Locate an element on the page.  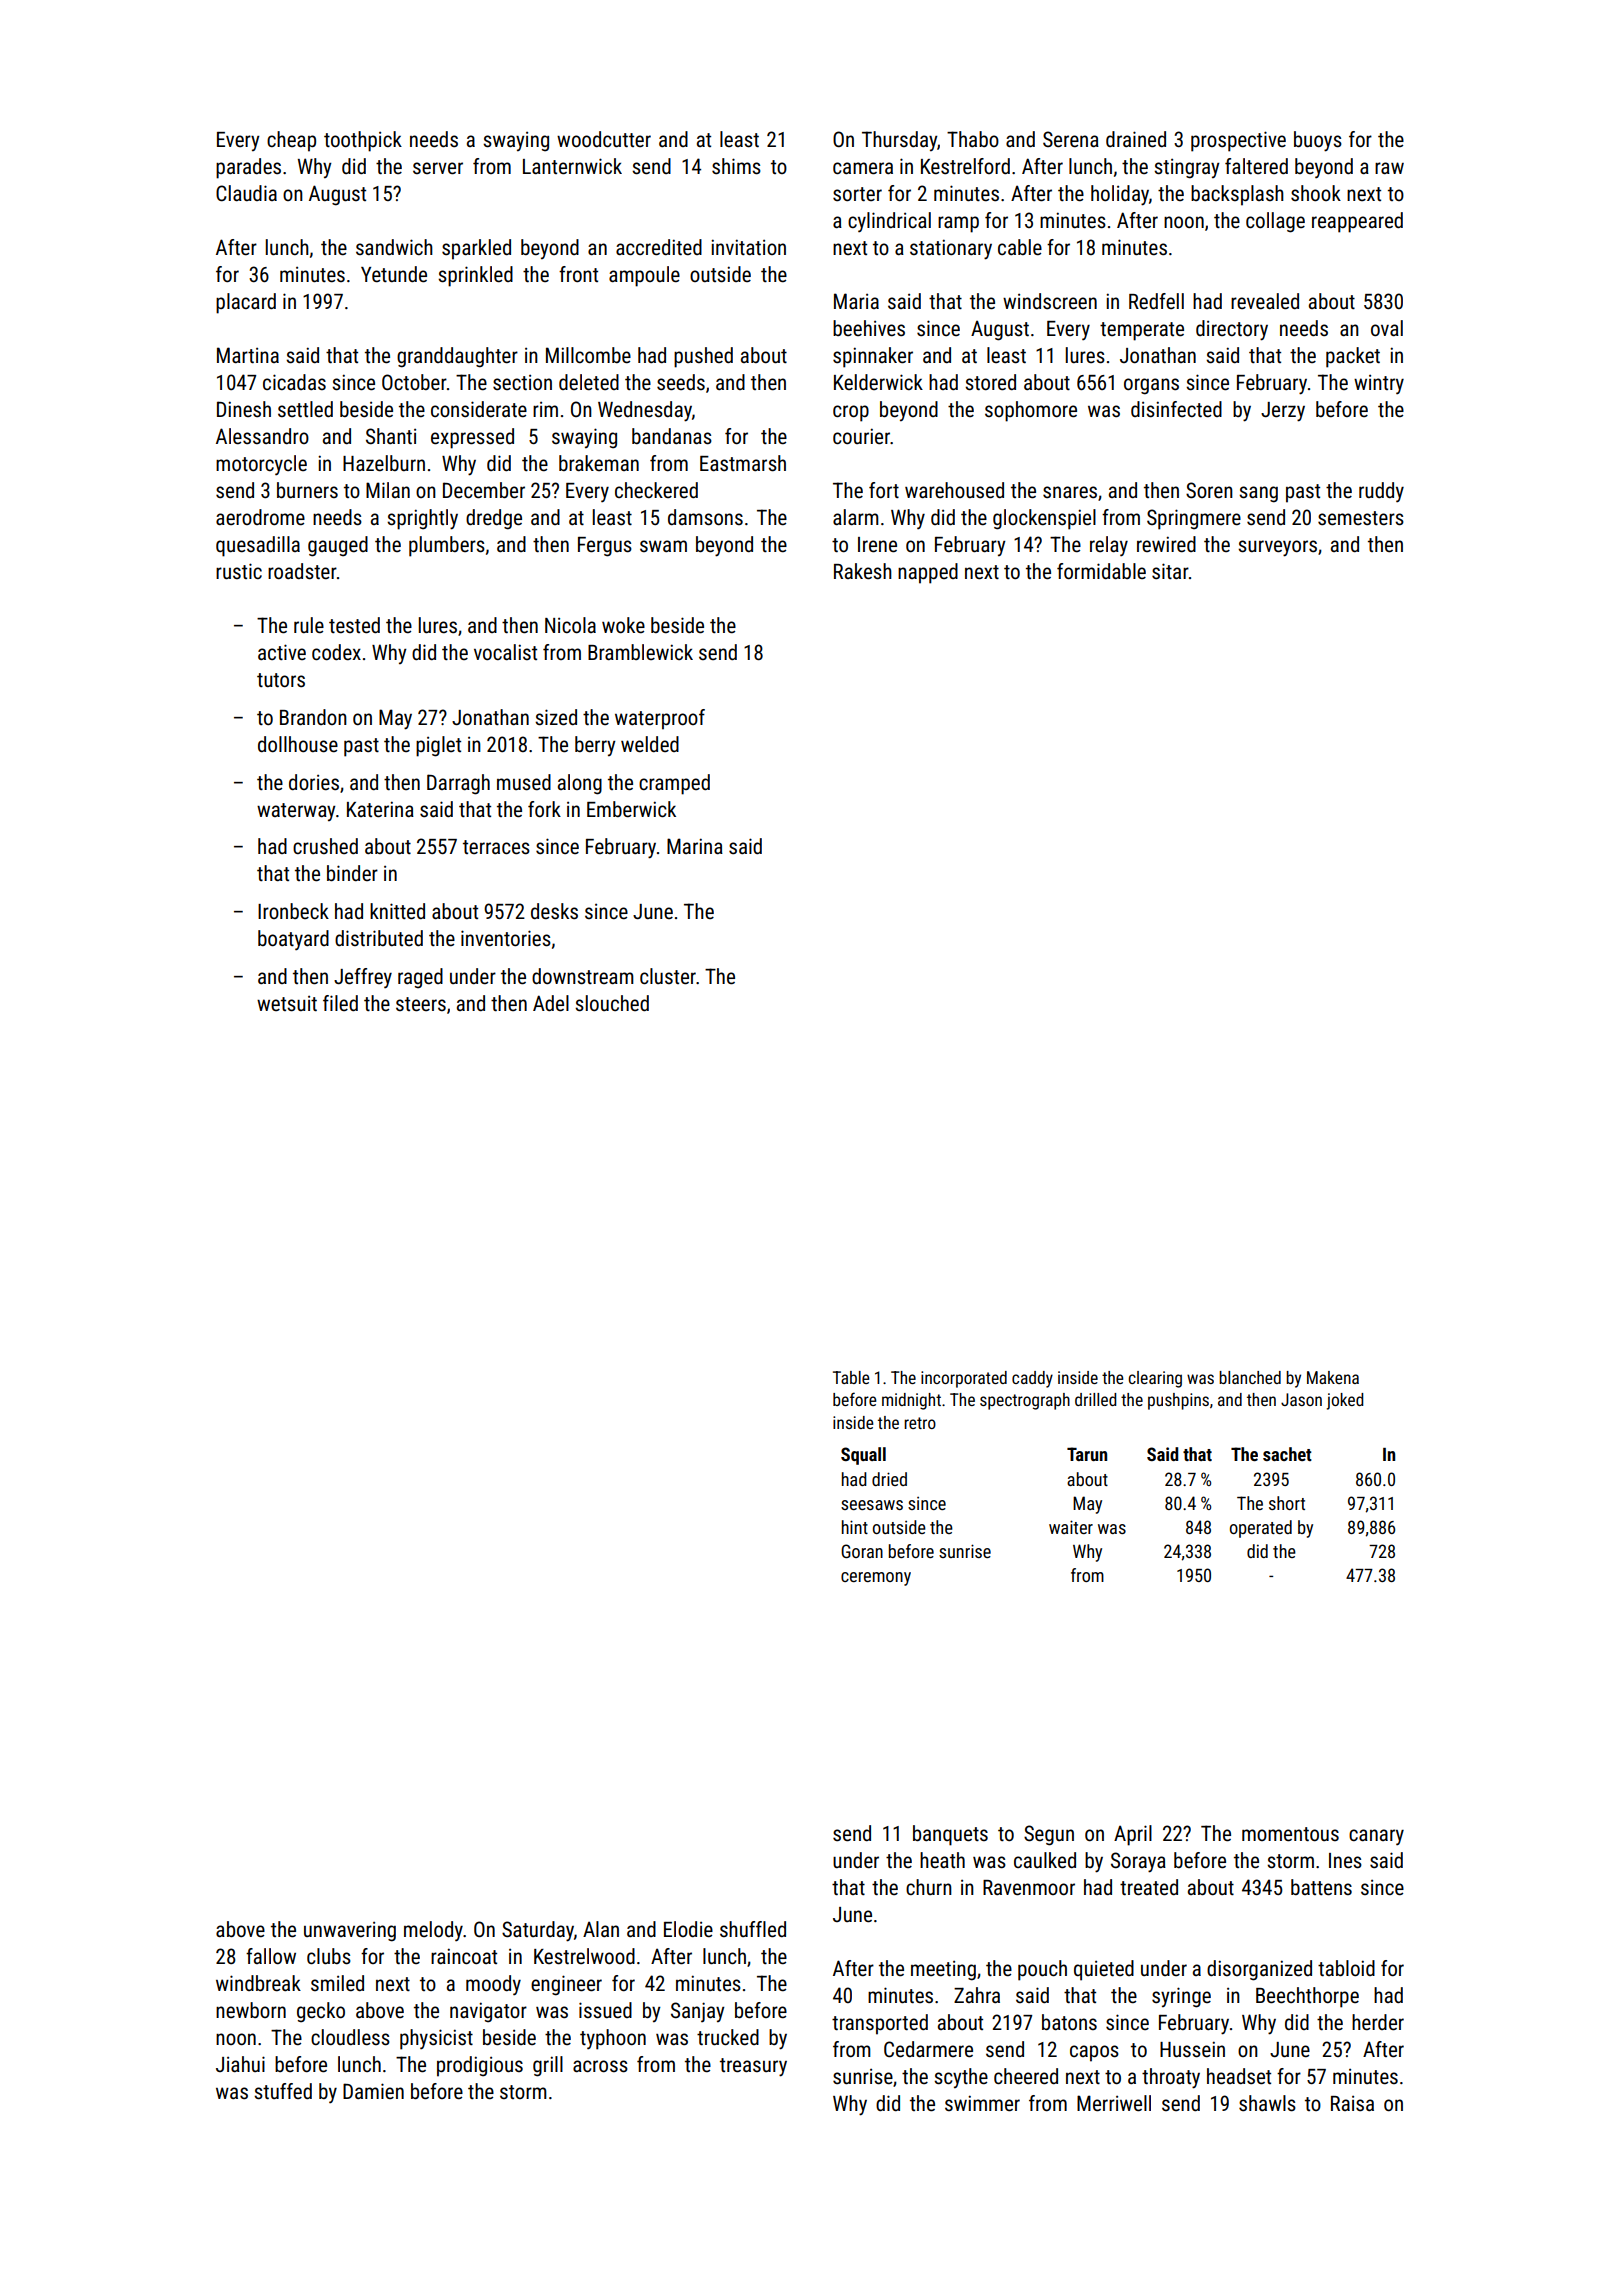
steers is located at coordinates (421, 1004).
